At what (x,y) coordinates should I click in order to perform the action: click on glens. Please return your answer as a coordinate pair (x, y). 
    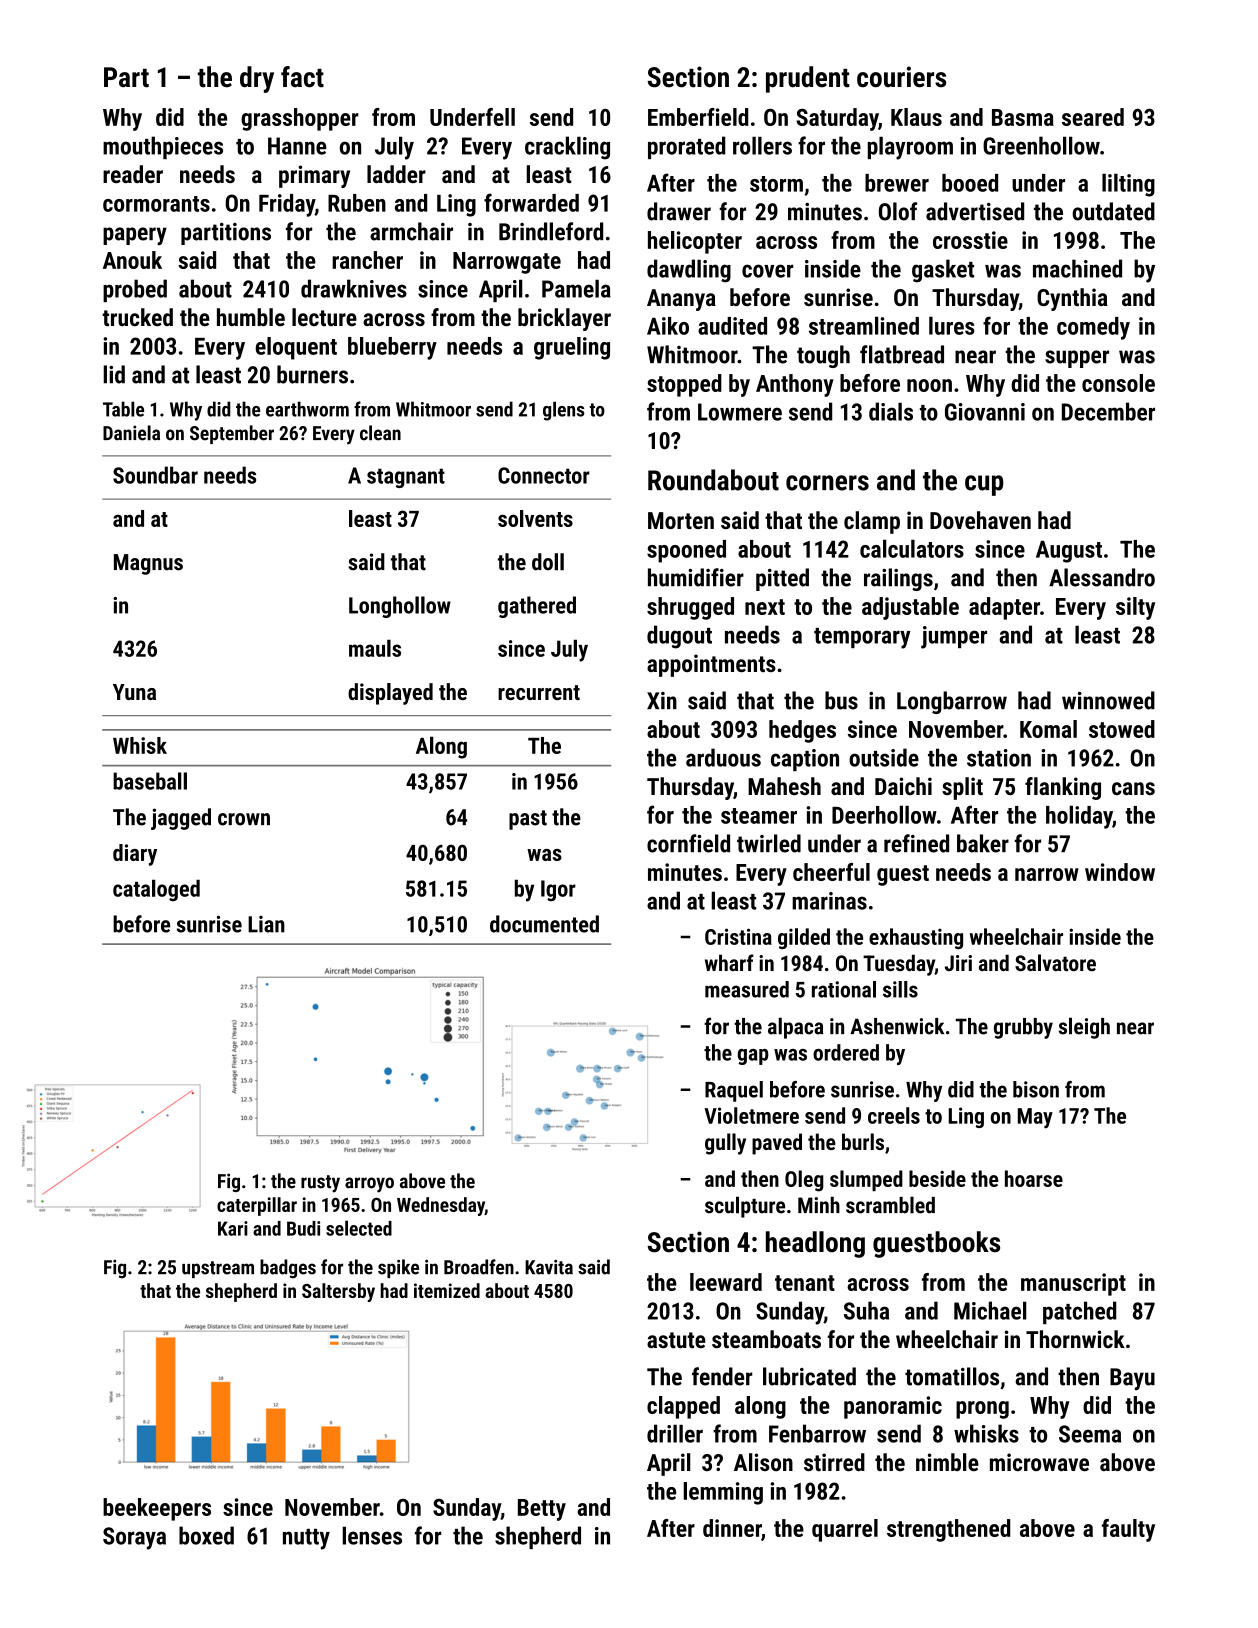
    Looking at the image, I should click on (564, 411).
